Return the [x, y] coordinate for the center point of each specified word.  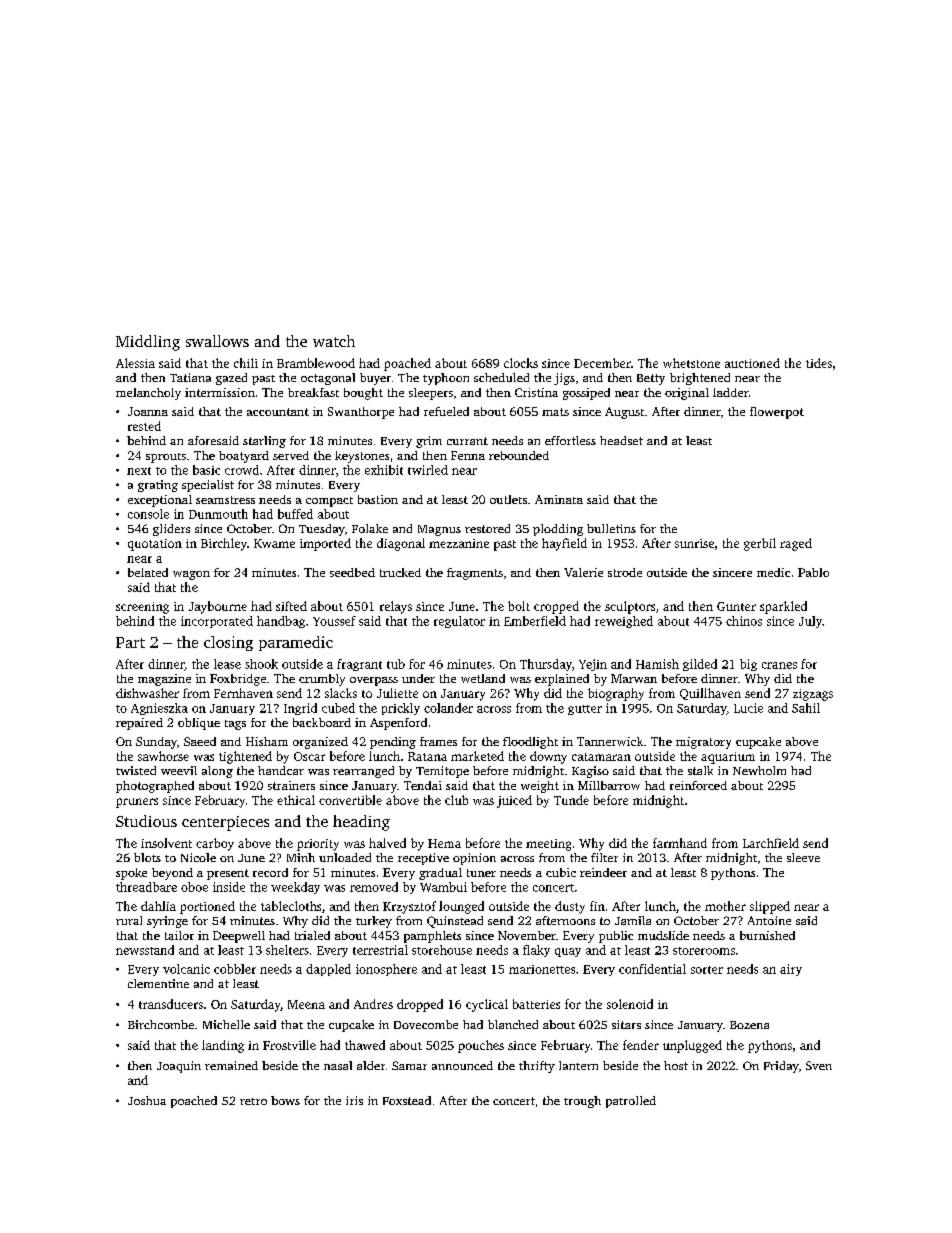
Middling [148, 343]
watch [334, 341]
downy [548, 757]
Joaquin [179, 1067]
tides [819, 363]
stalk [700, 770]
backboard [322, 722]
